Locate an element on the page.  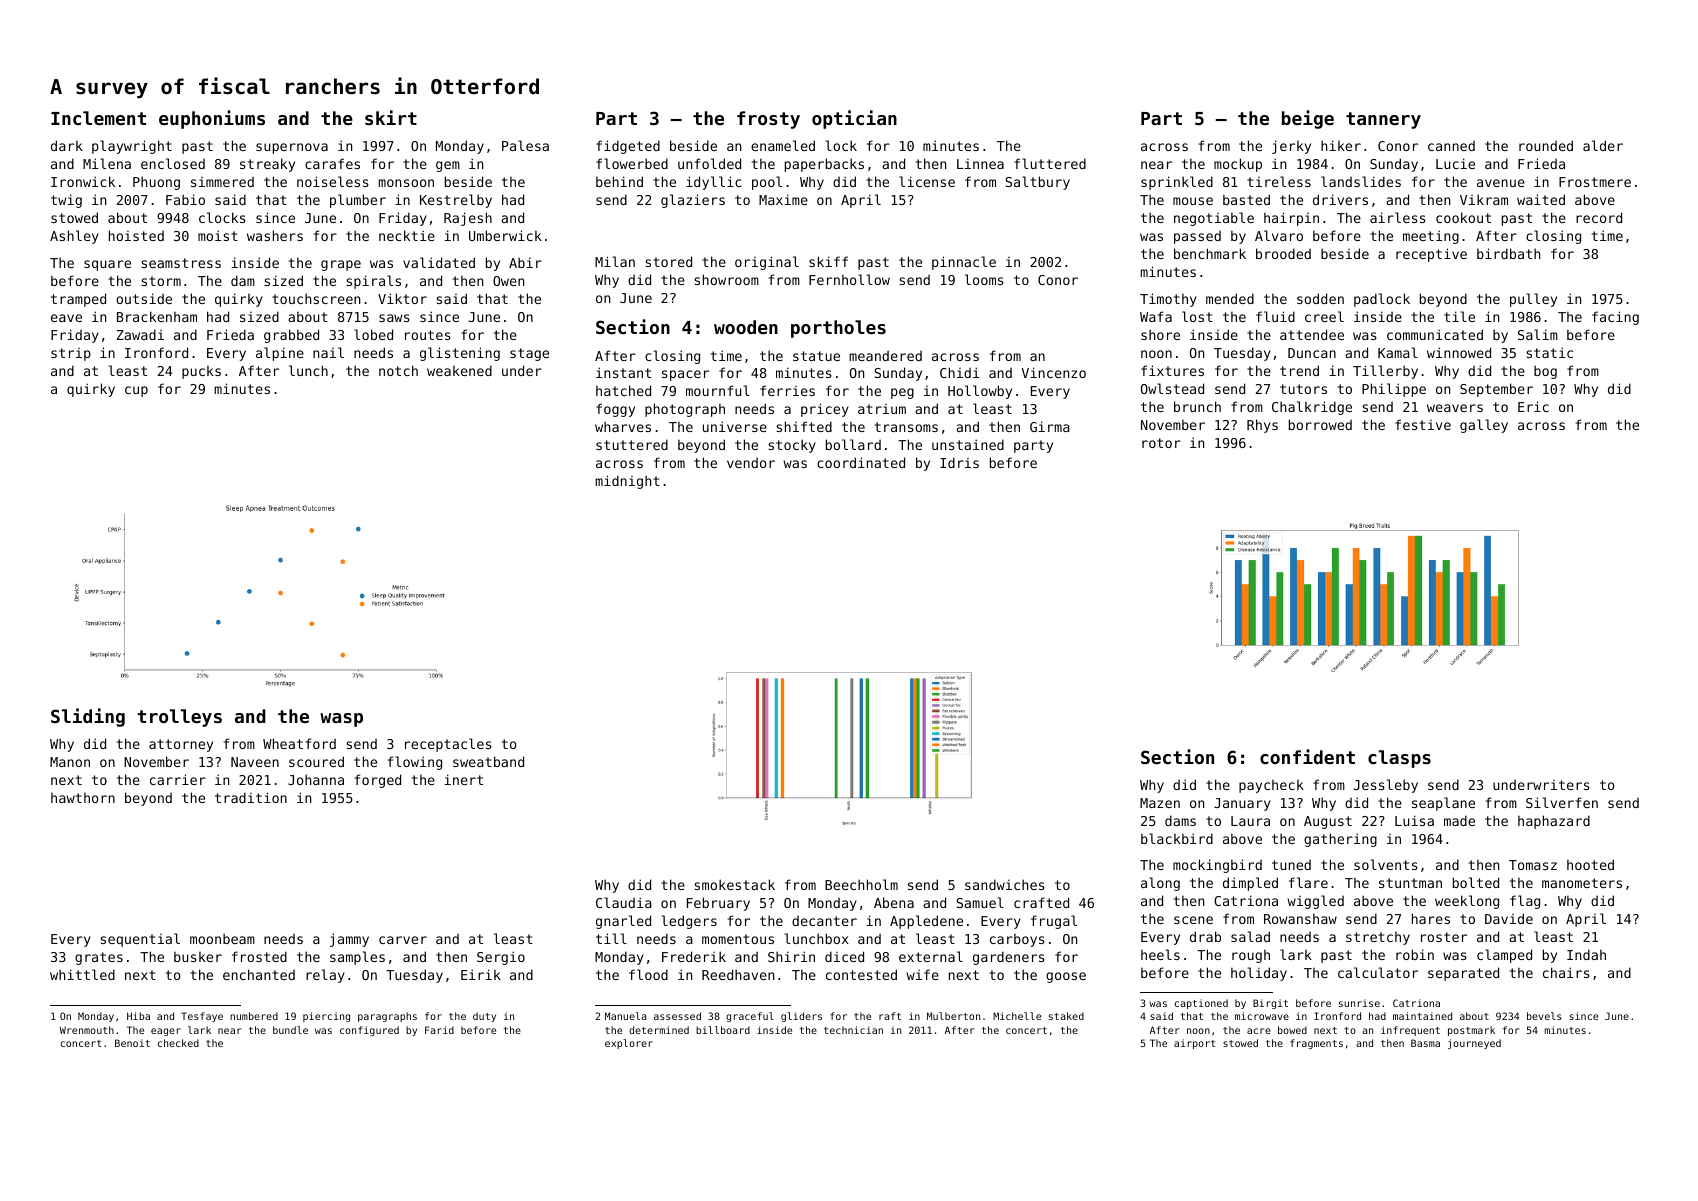
jammy is located at coordinates (349, 940).
